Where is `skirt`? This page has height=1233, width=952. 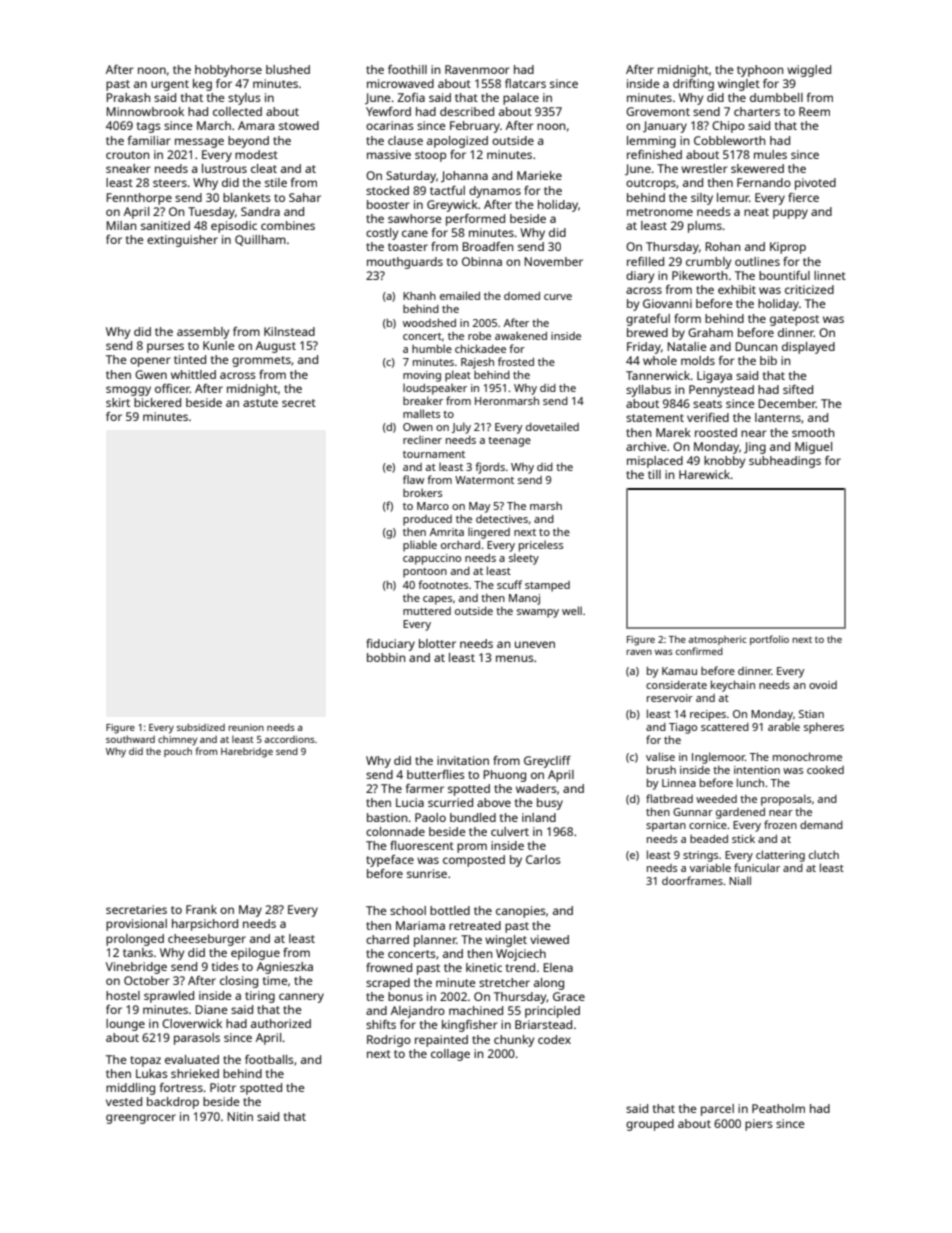 skirt is located at coordinates (118, 402).
